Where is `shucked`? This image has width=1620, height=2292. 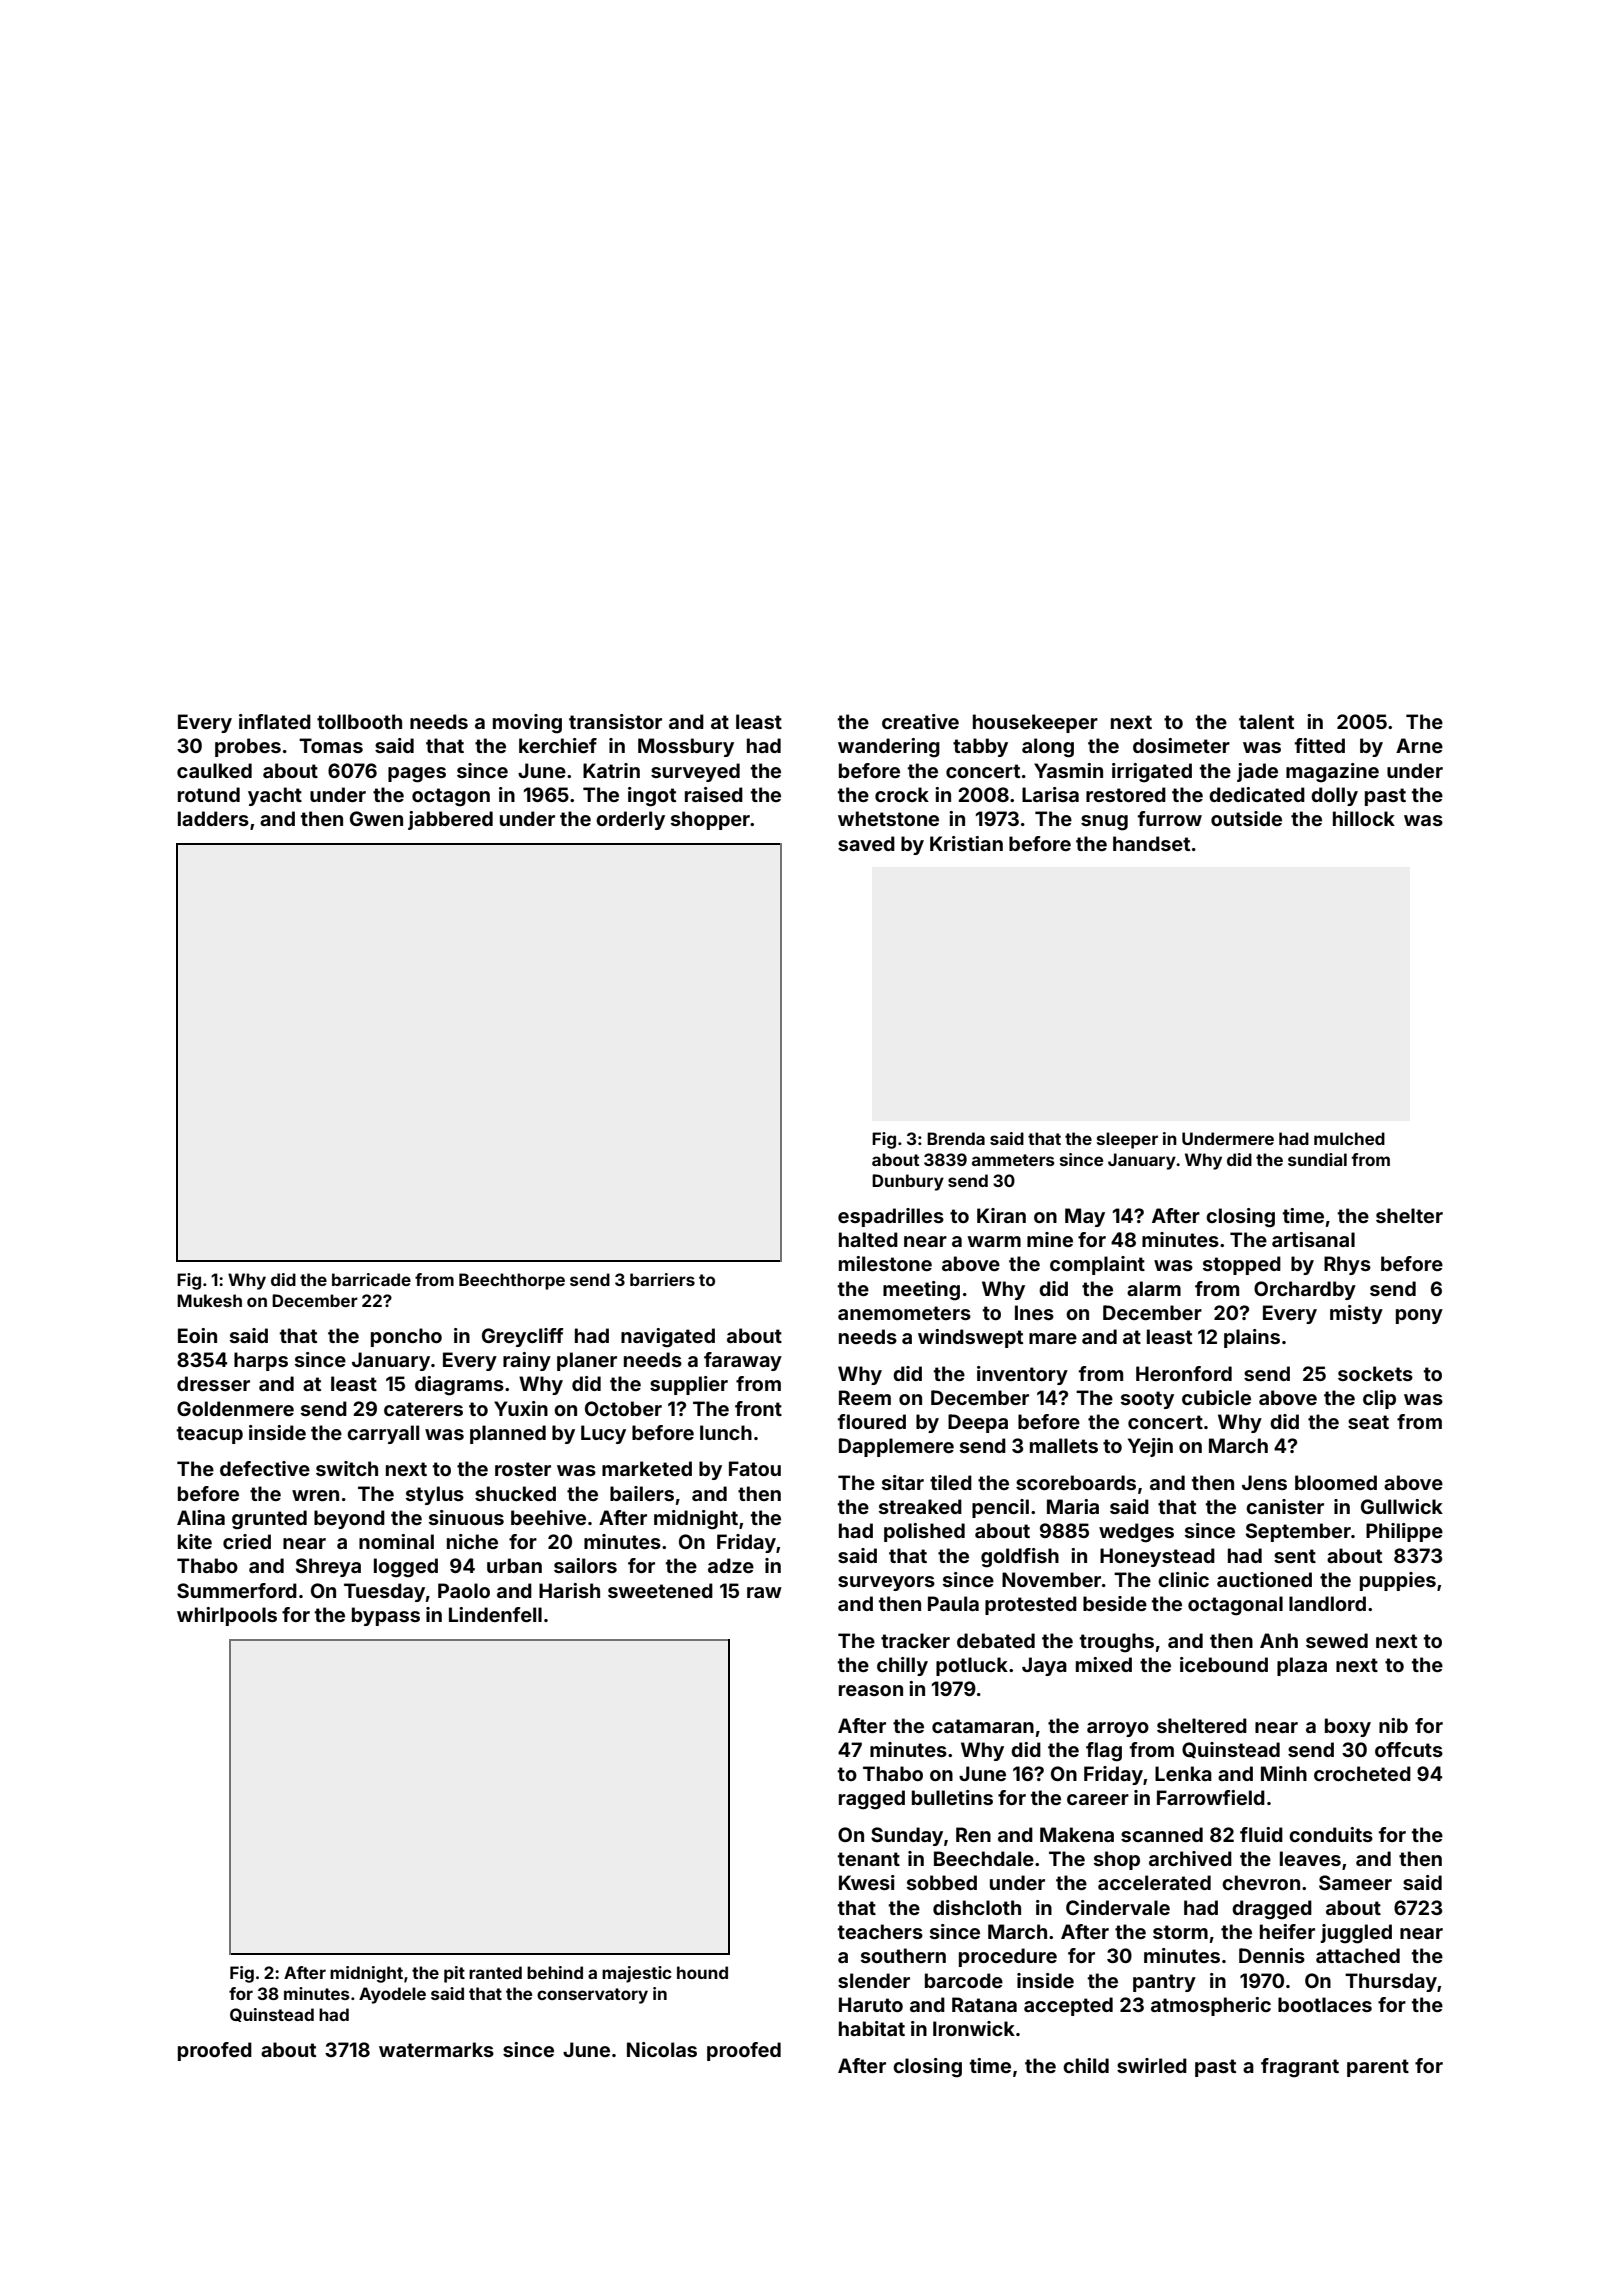 shucked is located at coordinates (515, 1493).
